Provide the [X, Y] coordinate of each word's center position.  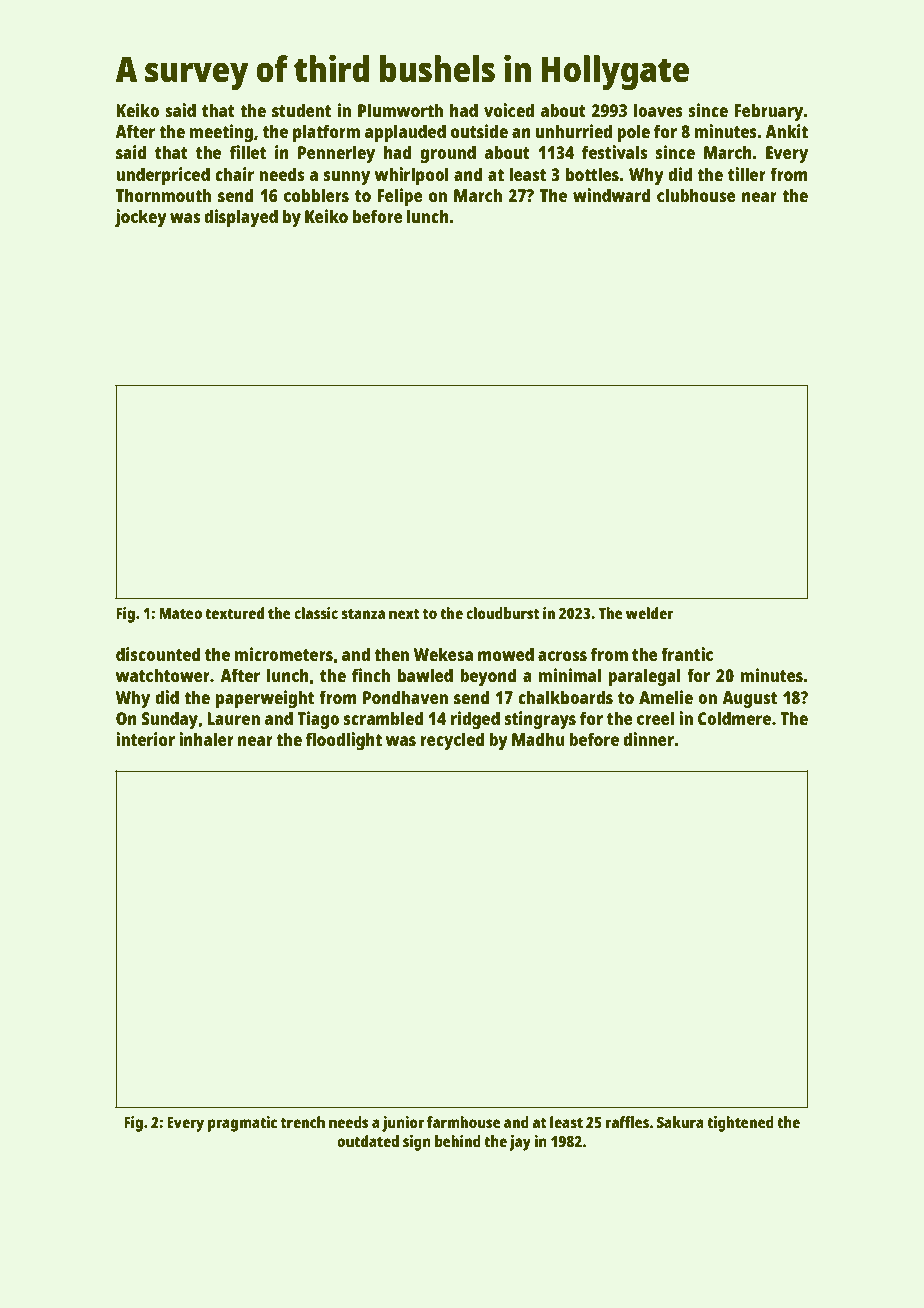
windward [611, 195]
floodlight [344, 741]
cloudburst [503, 613]
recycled [452, 741]
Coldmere [734, 718]
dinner [648, 739]
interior [145, 739]
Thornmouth [163, 195]
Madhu [538, 739]
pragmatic [242, 1124]
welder [649, 613]
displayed [241, 218]
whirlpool [412, 176]
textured [234, 613]
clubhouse [696, 195]
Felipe [400, 197]
